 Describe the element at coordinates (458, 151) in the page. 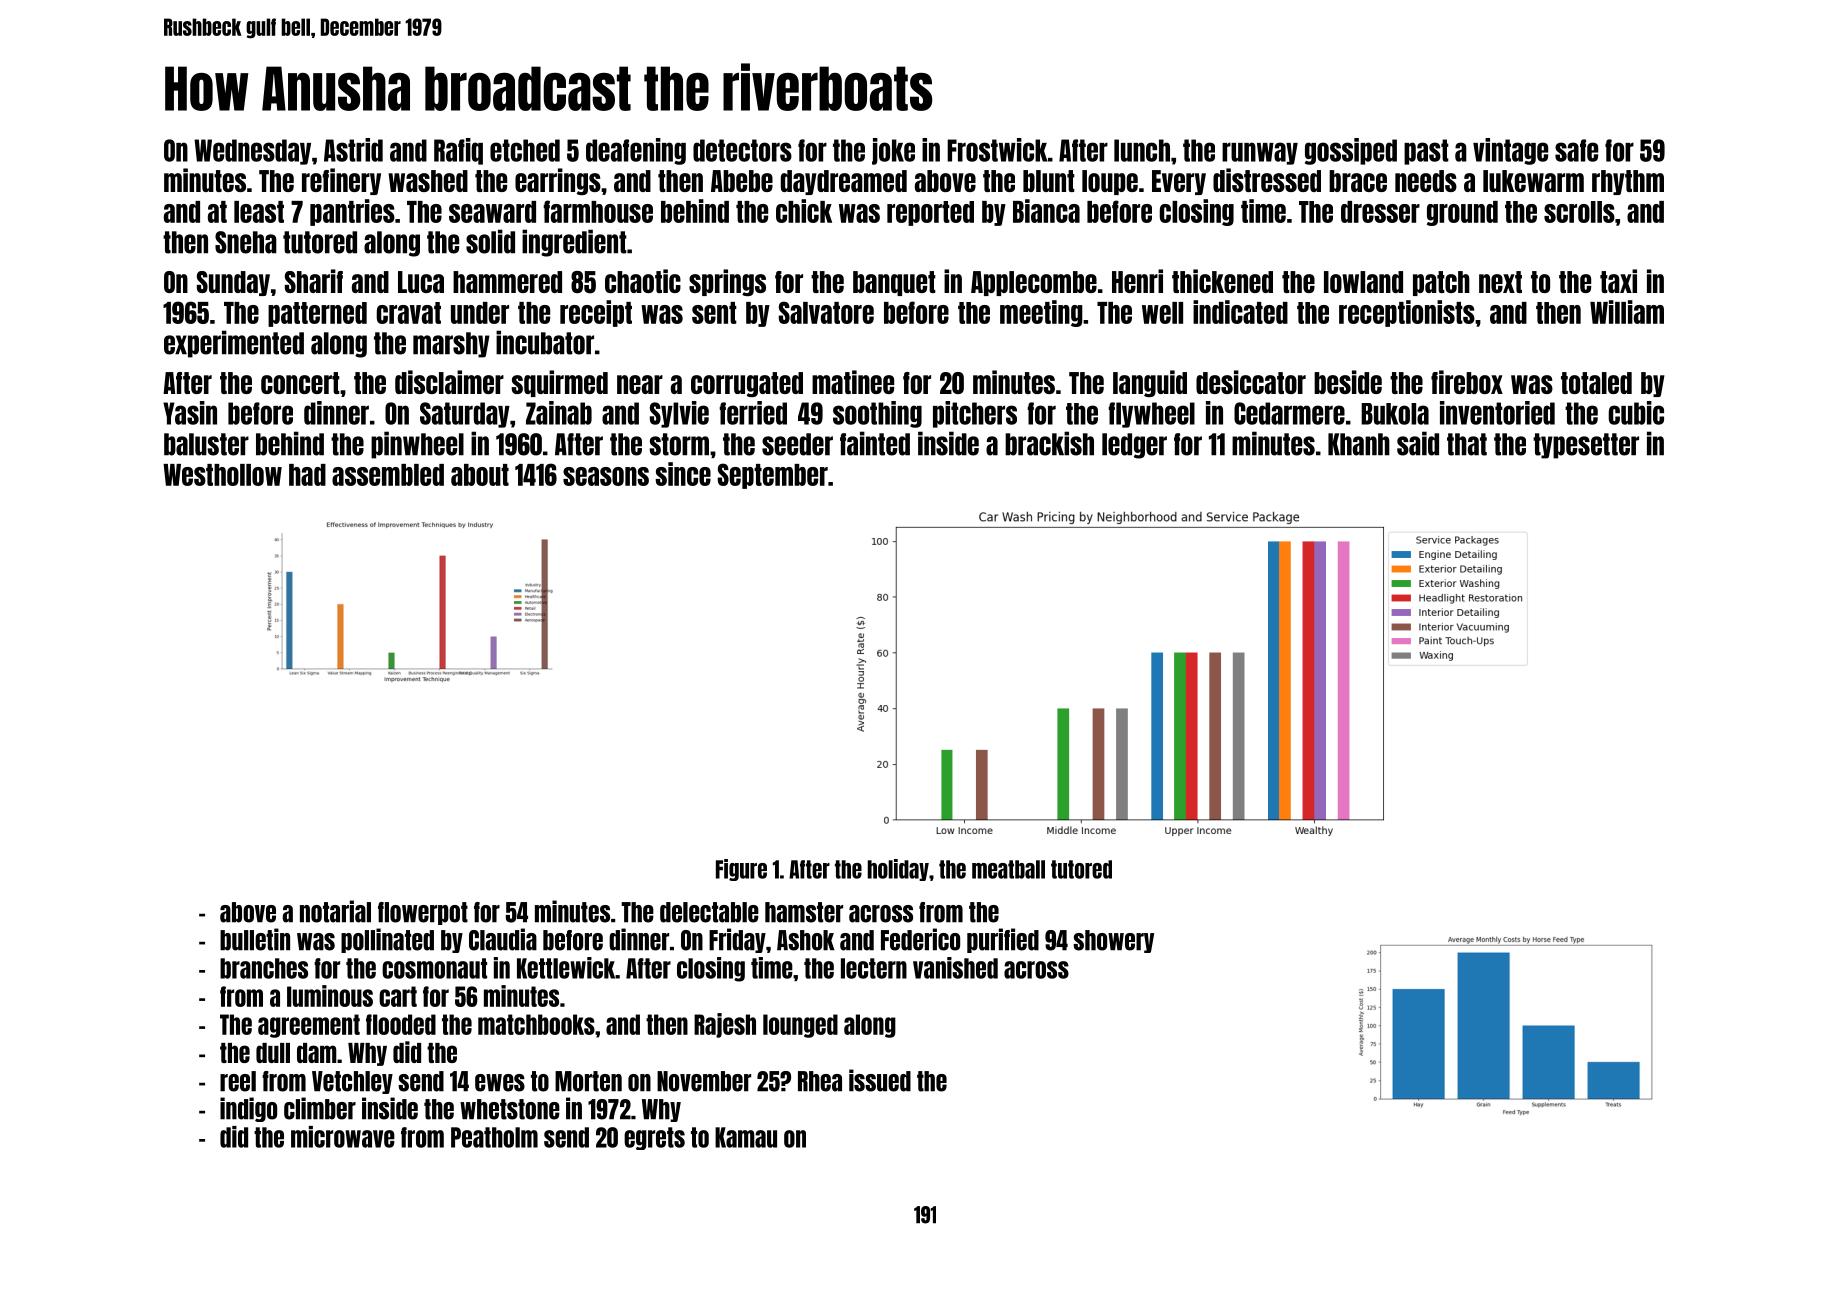

I see `Rafiq` at that location.
